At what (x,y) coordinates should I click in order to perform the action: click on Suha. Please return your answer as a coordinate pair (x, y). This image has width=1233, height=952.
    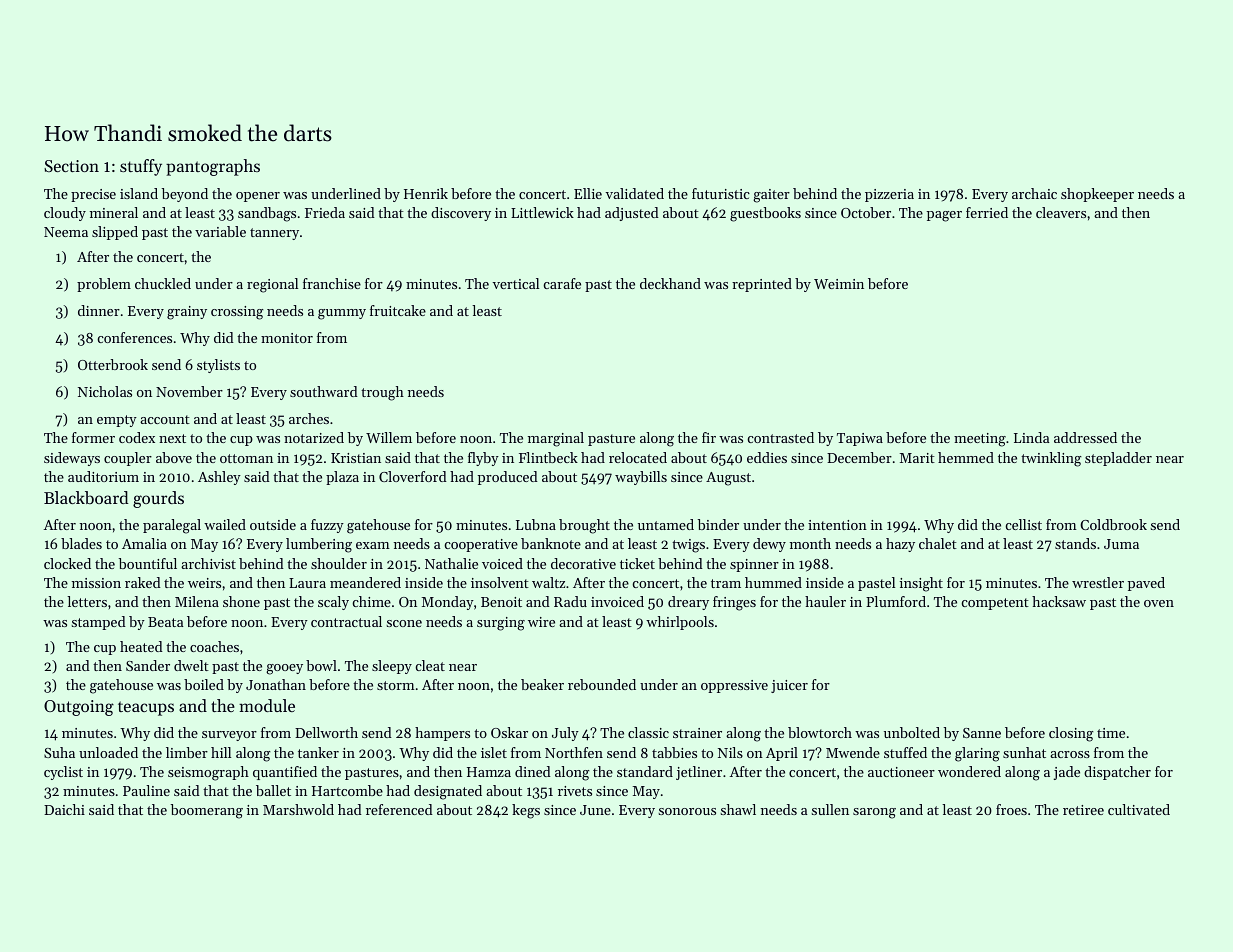
    Looking at the image, I should click on (59, 752).
